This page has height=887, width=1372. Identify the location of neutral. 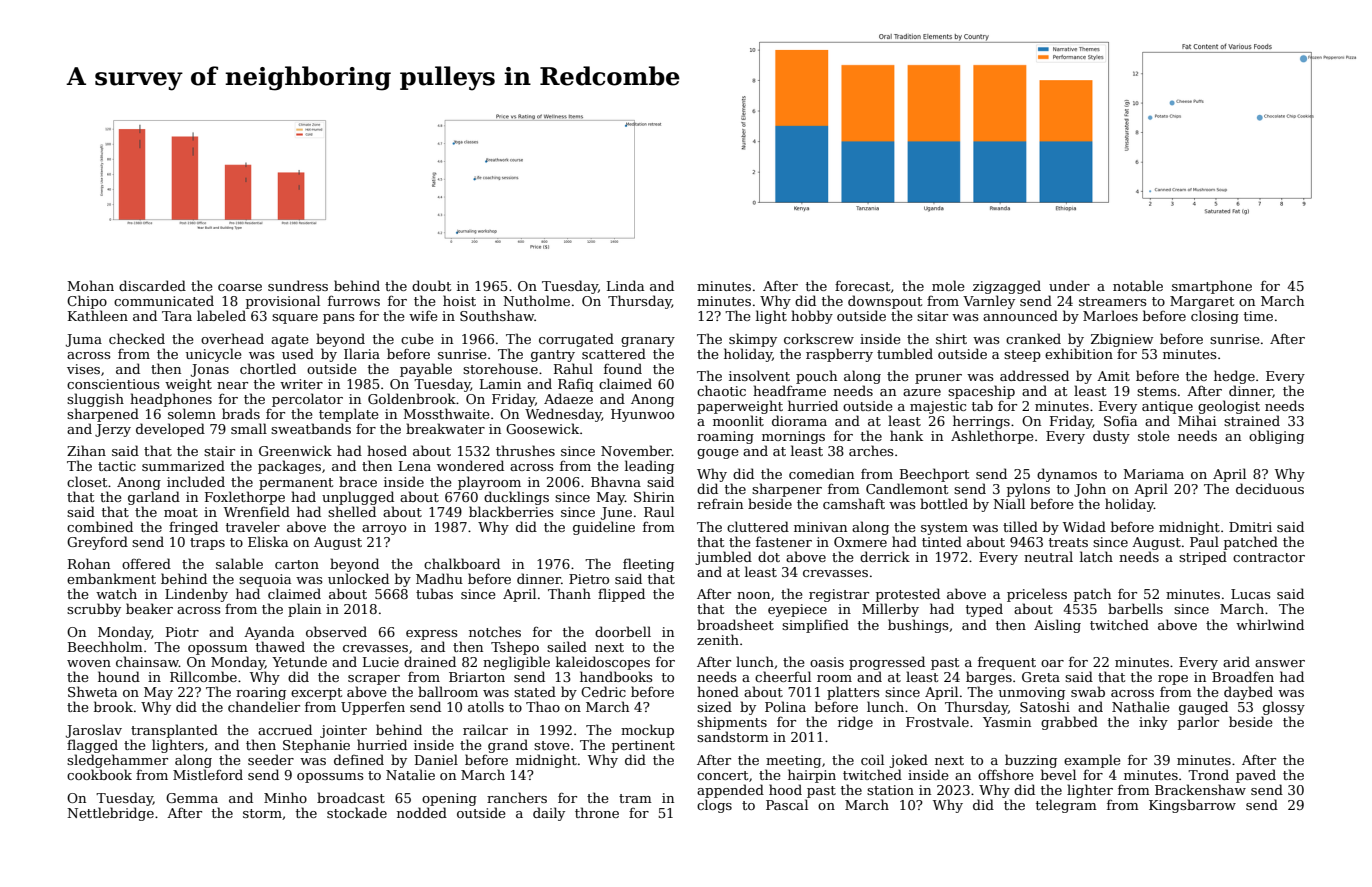
(1048, 556).
